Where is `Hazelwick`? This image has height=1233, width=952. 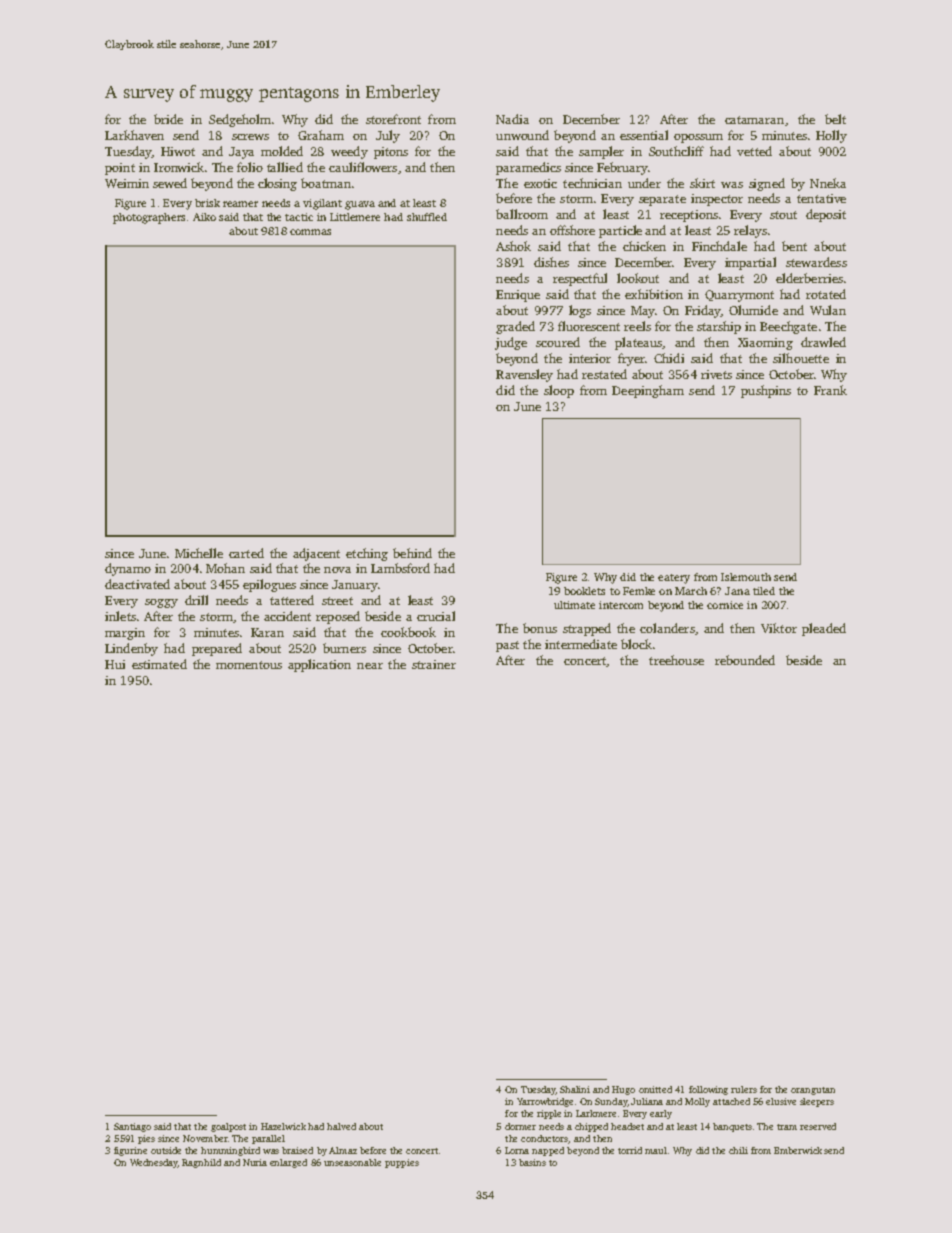
Hazelwick is located at coordinates (283, 1126).
